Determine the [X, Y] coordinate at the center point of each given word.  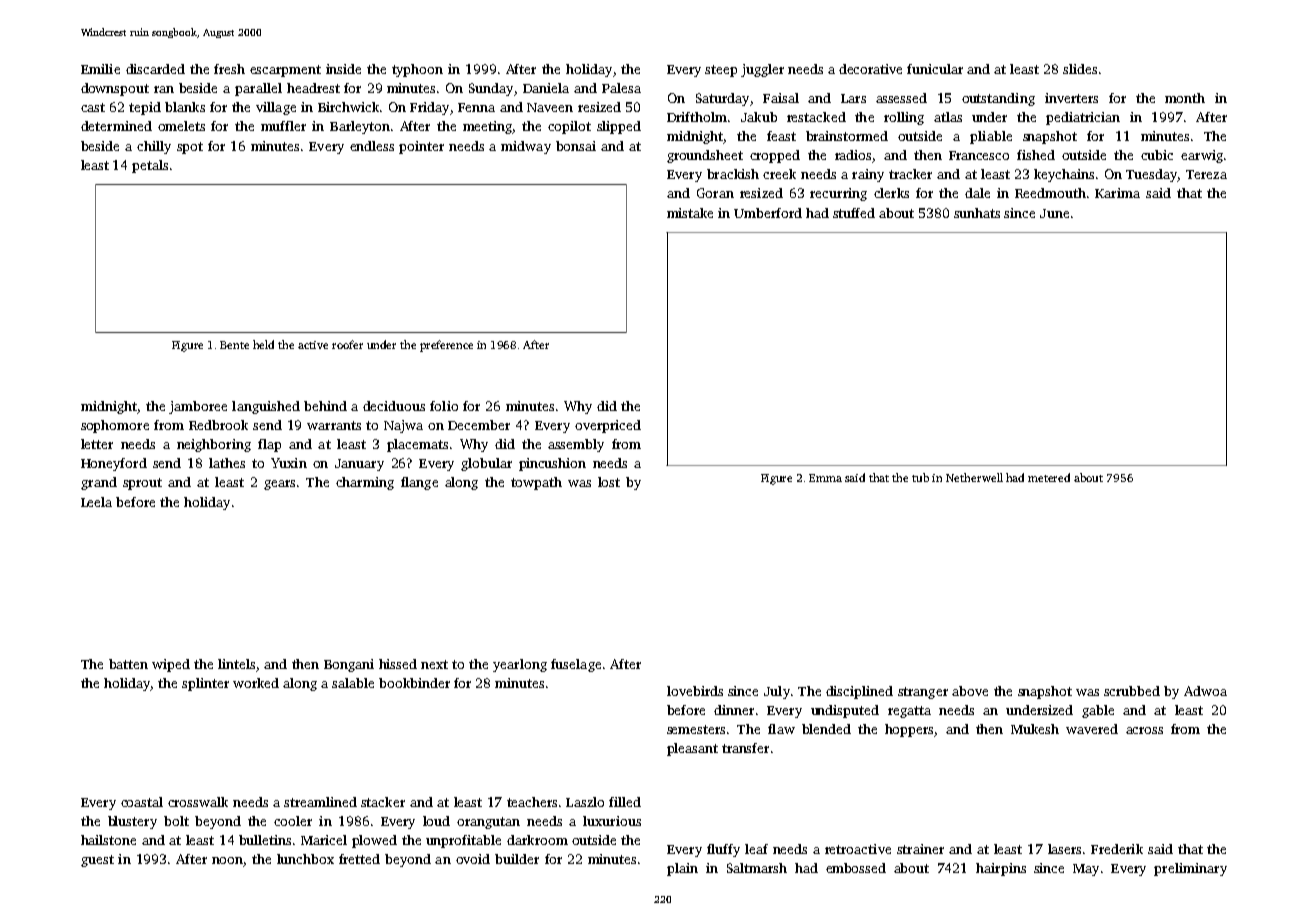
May [1086, 870]
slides [1080, 69]
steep [721, 71]
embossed [856, 868]
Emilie [100, 69]
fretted [359, 859]
